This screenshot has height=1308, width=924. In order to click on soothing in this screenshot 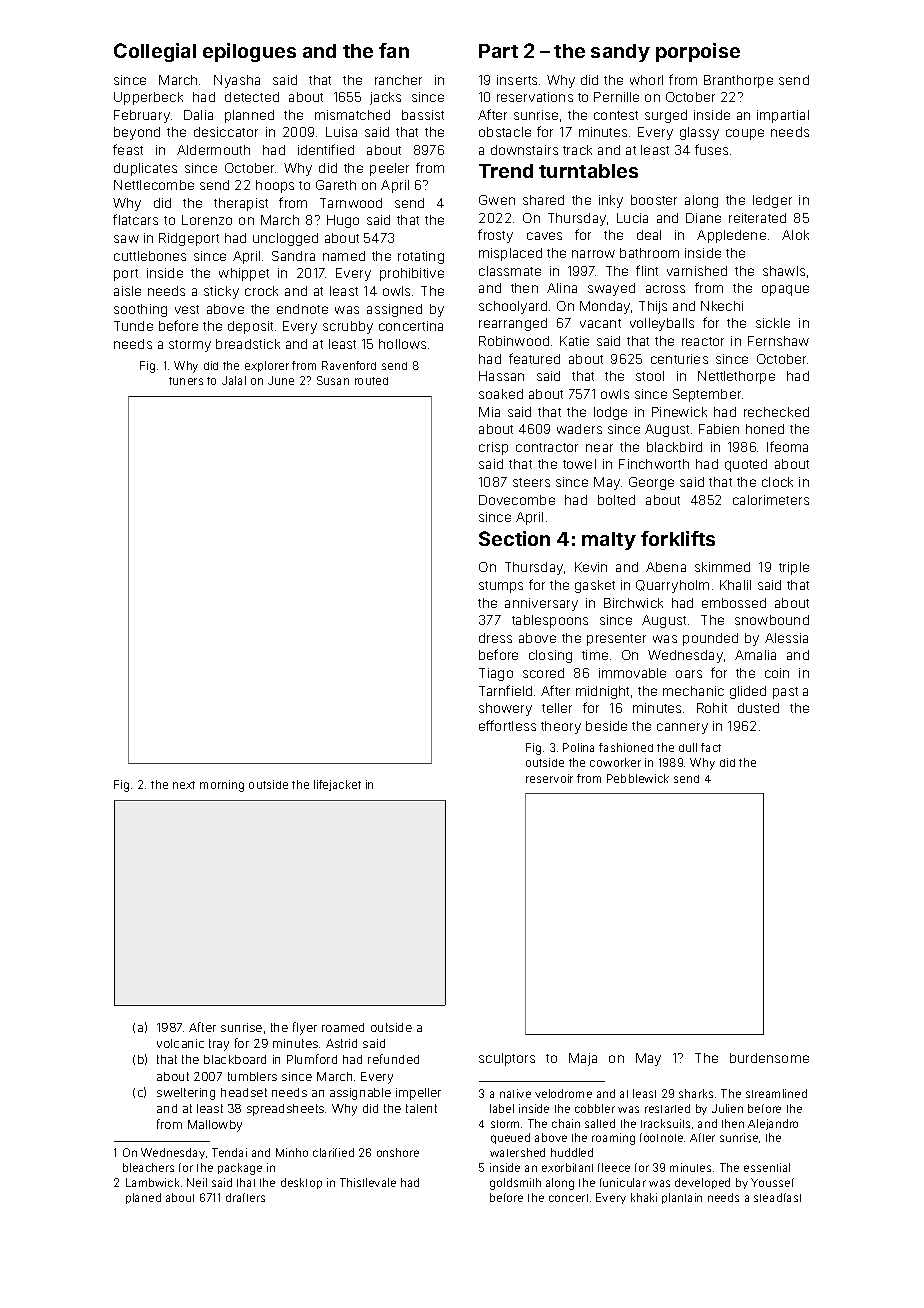, I will do `click(140, 310)`.
